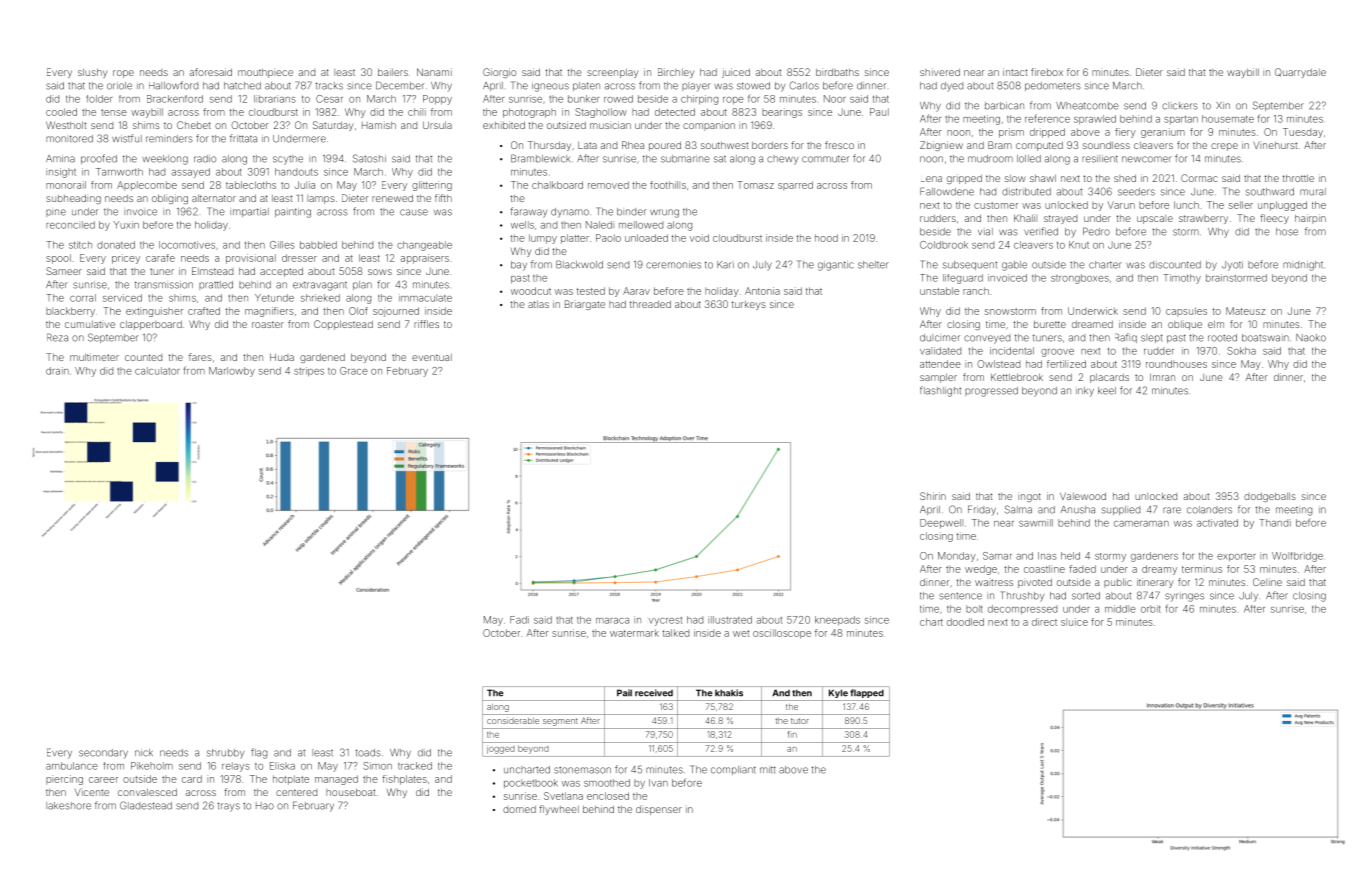 Image resolution: width=1372 pixels, height=887 pixels. Describe the element at coordinates (265, 73) in the image. I see `mouthpiece` at that location.
